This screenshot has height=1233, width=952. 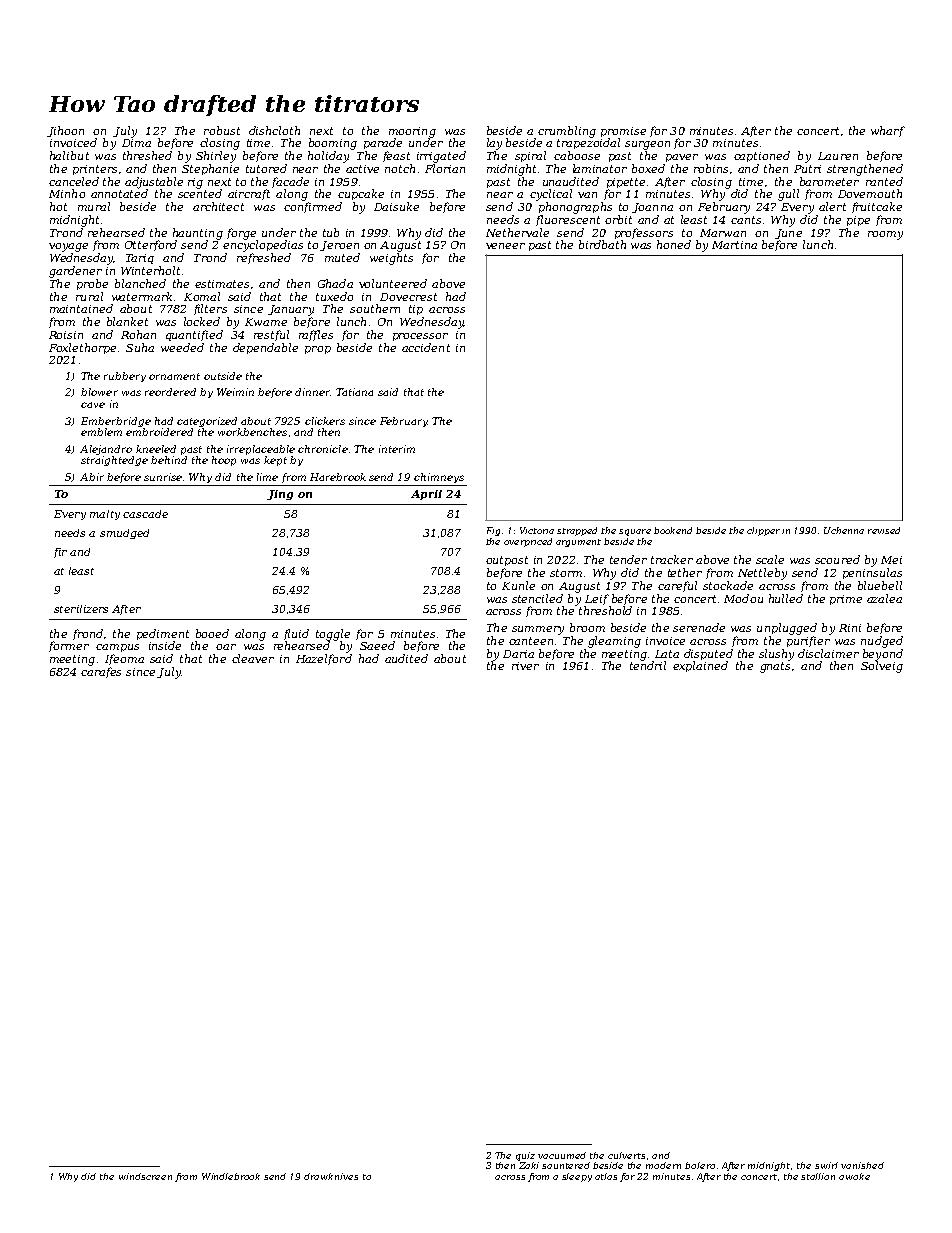 I want to click on June, so click(x=788, y=234).
